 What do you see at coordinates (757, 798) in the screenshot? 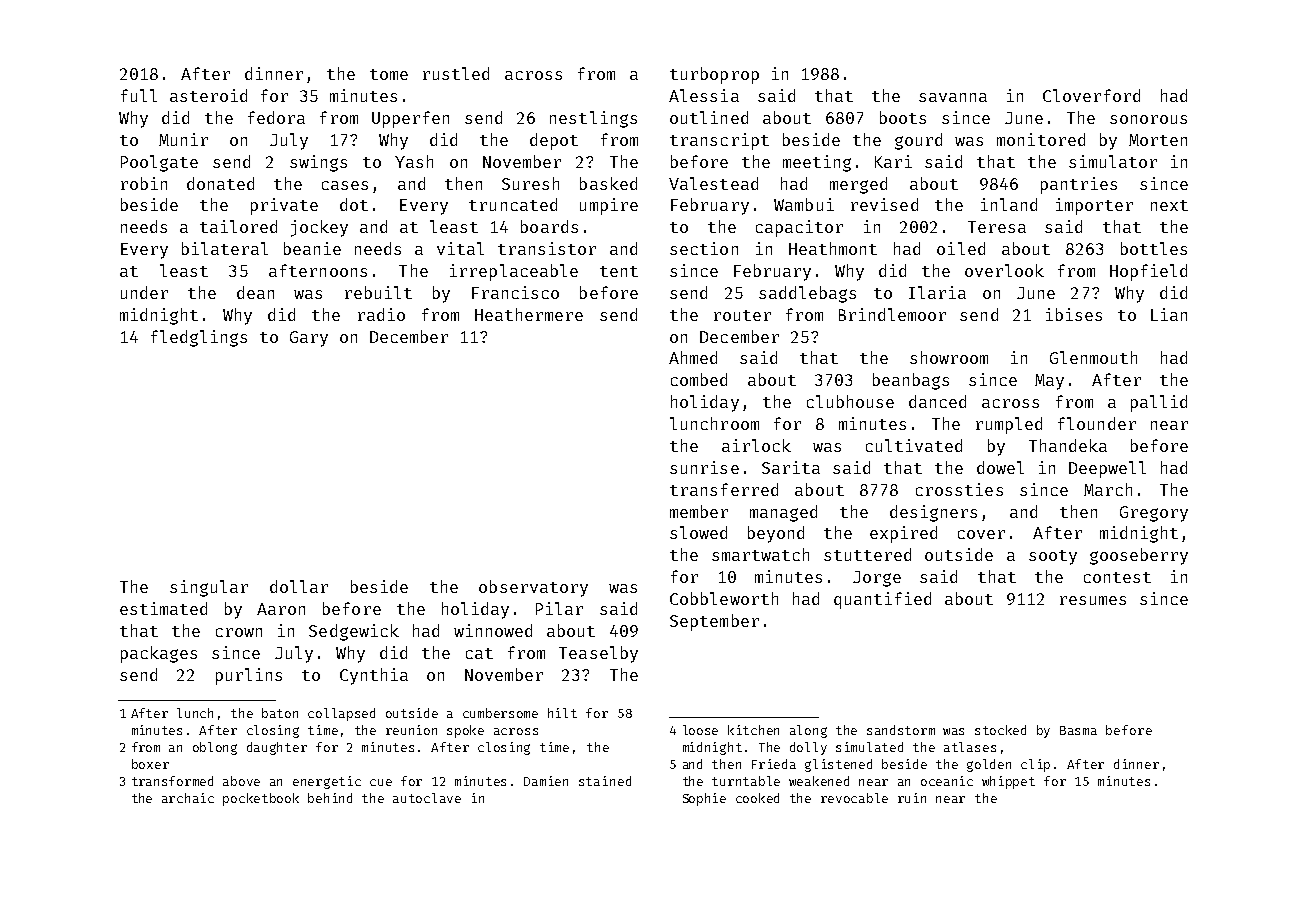
I see `cooked` at bounding box center [757, 798].
